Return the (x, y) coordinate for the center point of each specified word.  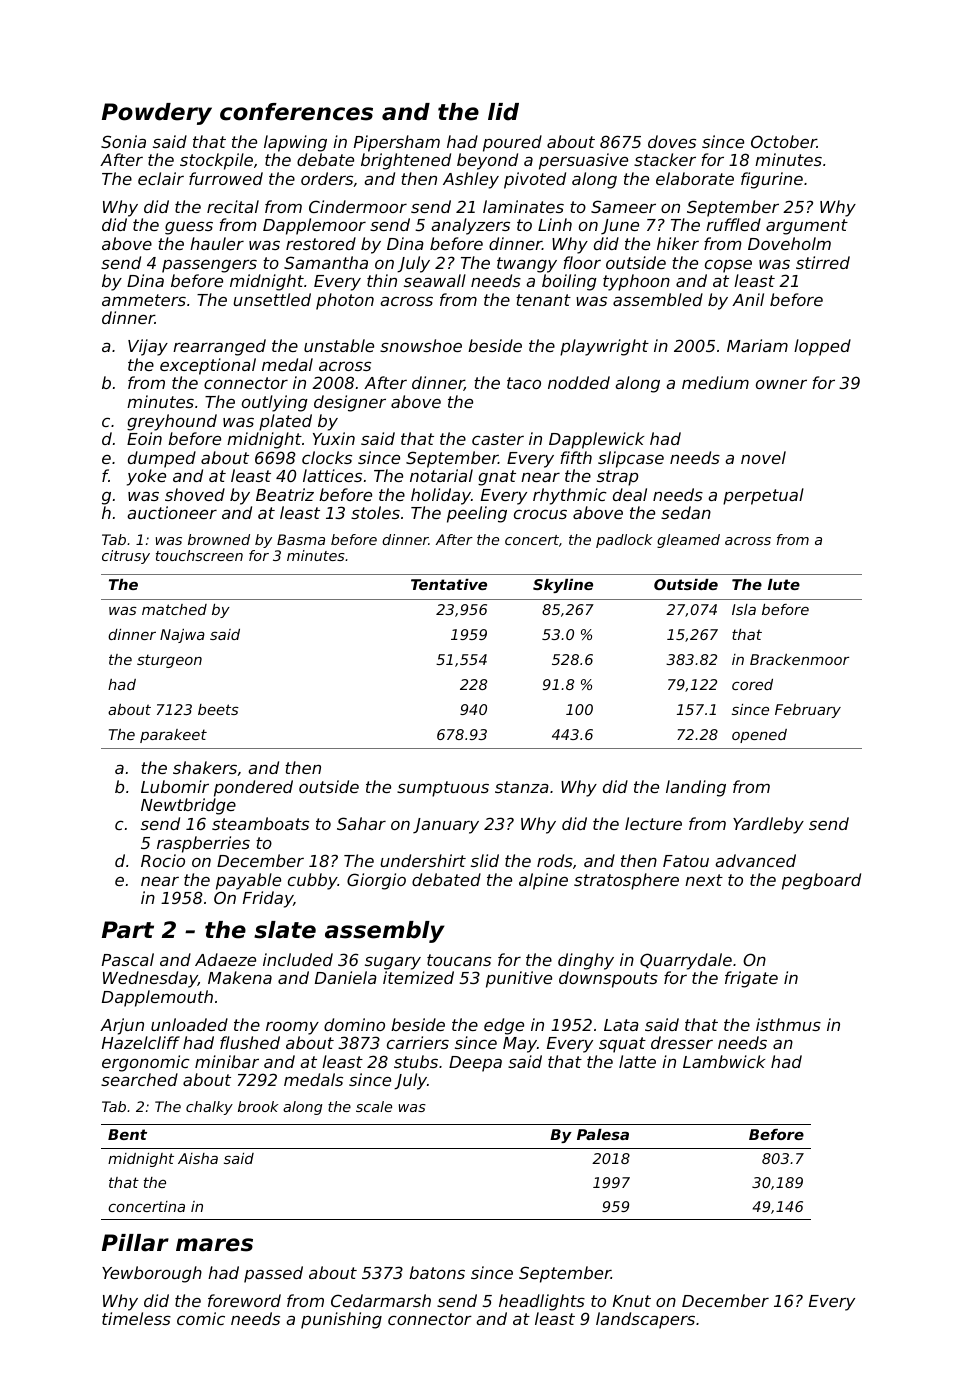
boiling (569, 282)
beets (218, 709)
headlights (542, 1302)
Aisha (198, 1158)
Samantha (326, 262)
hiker (678, 243)
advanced (755, 860)
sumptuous (443, 789)
